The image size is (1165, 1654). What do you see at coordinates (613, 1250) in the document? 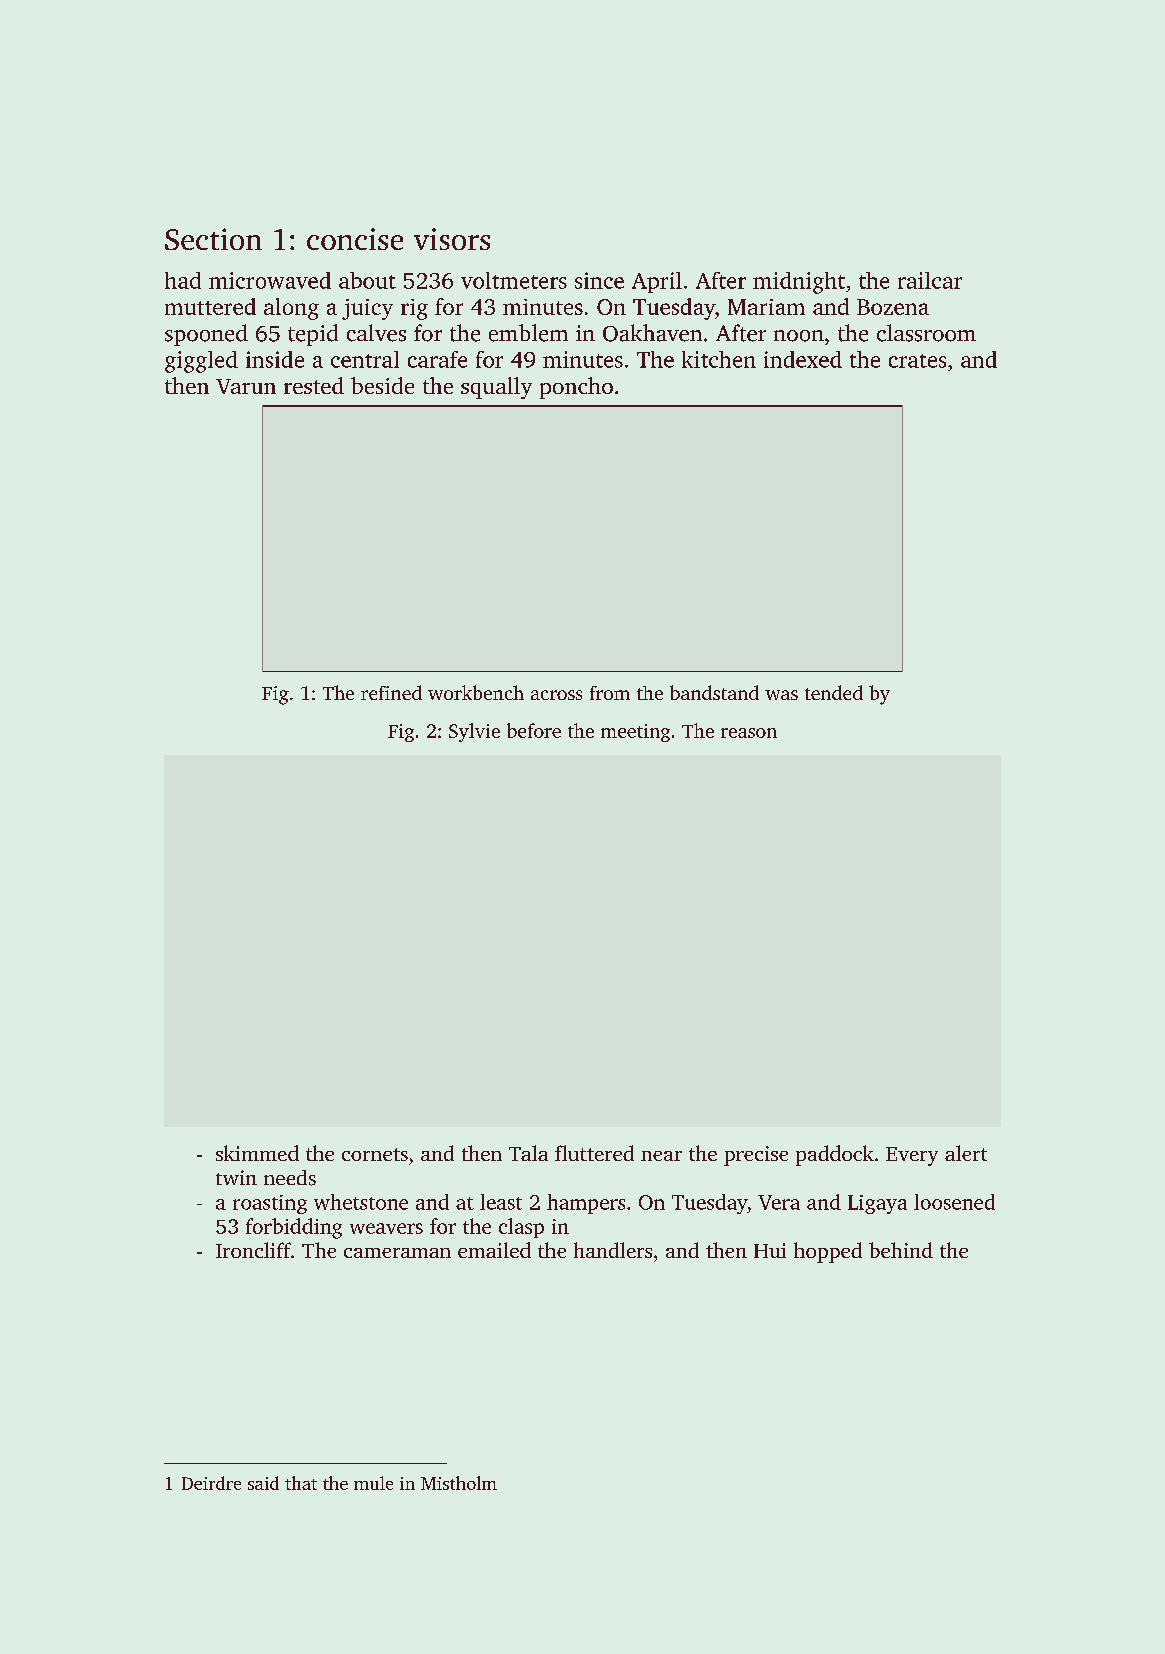
I see `handlers` at bounding box center [613, 1250].
